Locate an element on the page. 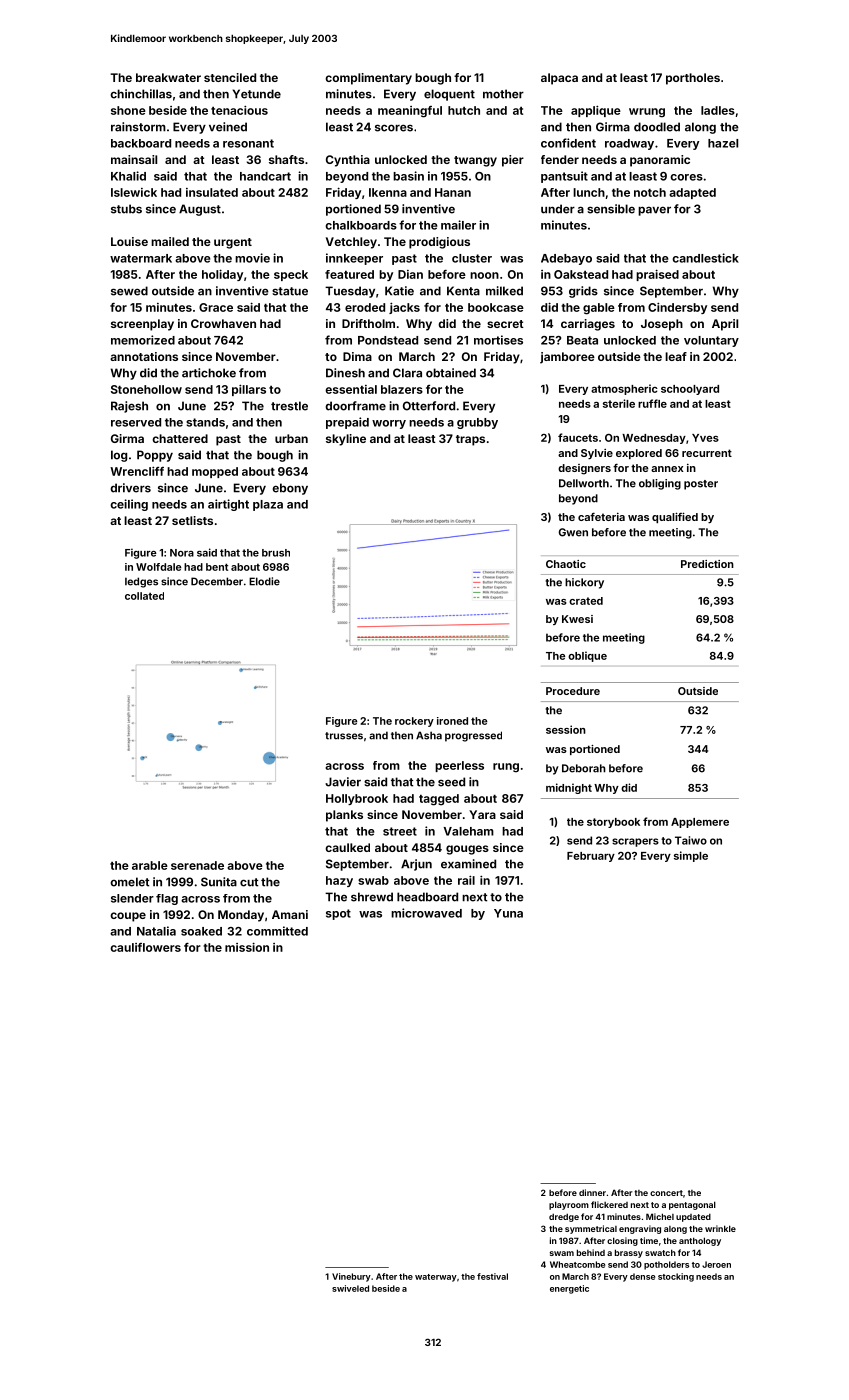 This image has width=849, height=1400. stocking is located at coordinates (676, 1277).
